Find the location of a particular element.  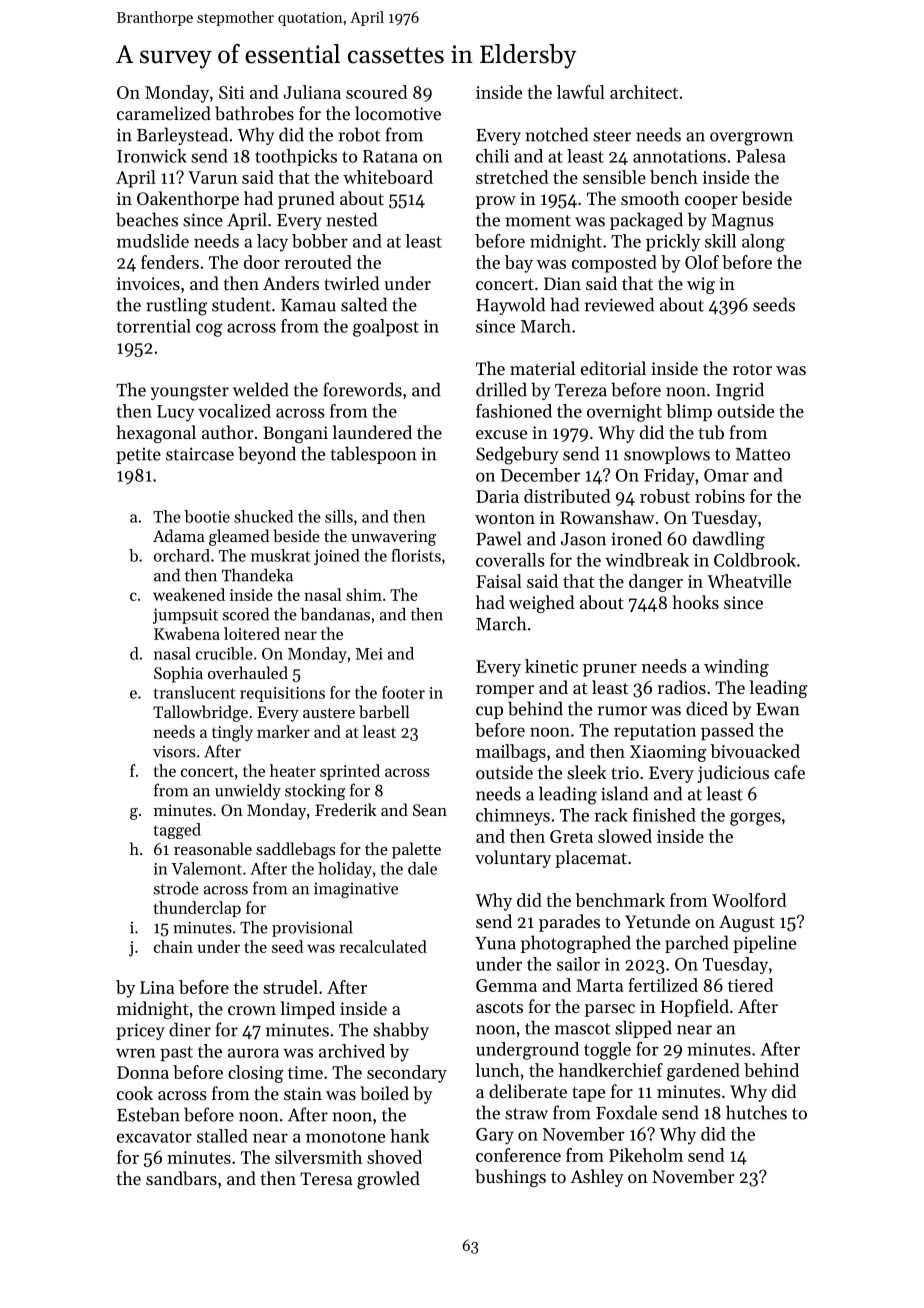

along is located at coordinates (763, 243).
